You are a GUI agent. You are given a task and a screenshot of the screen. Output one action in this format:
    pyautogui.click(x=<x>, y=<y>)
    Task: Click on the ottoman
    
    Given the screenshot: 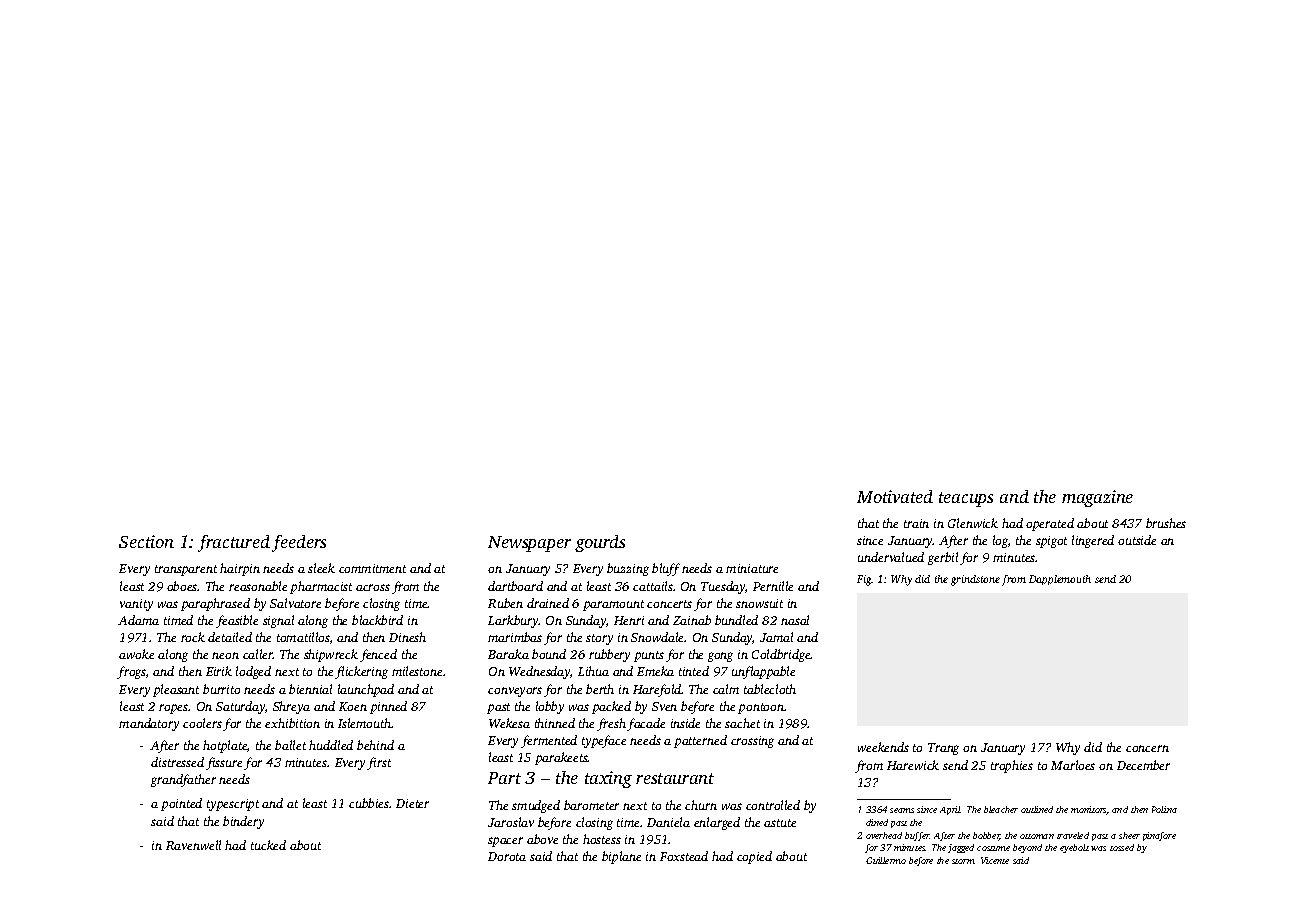 What is the action you would take?
    pyautogui.click(x=1037, y=836)
